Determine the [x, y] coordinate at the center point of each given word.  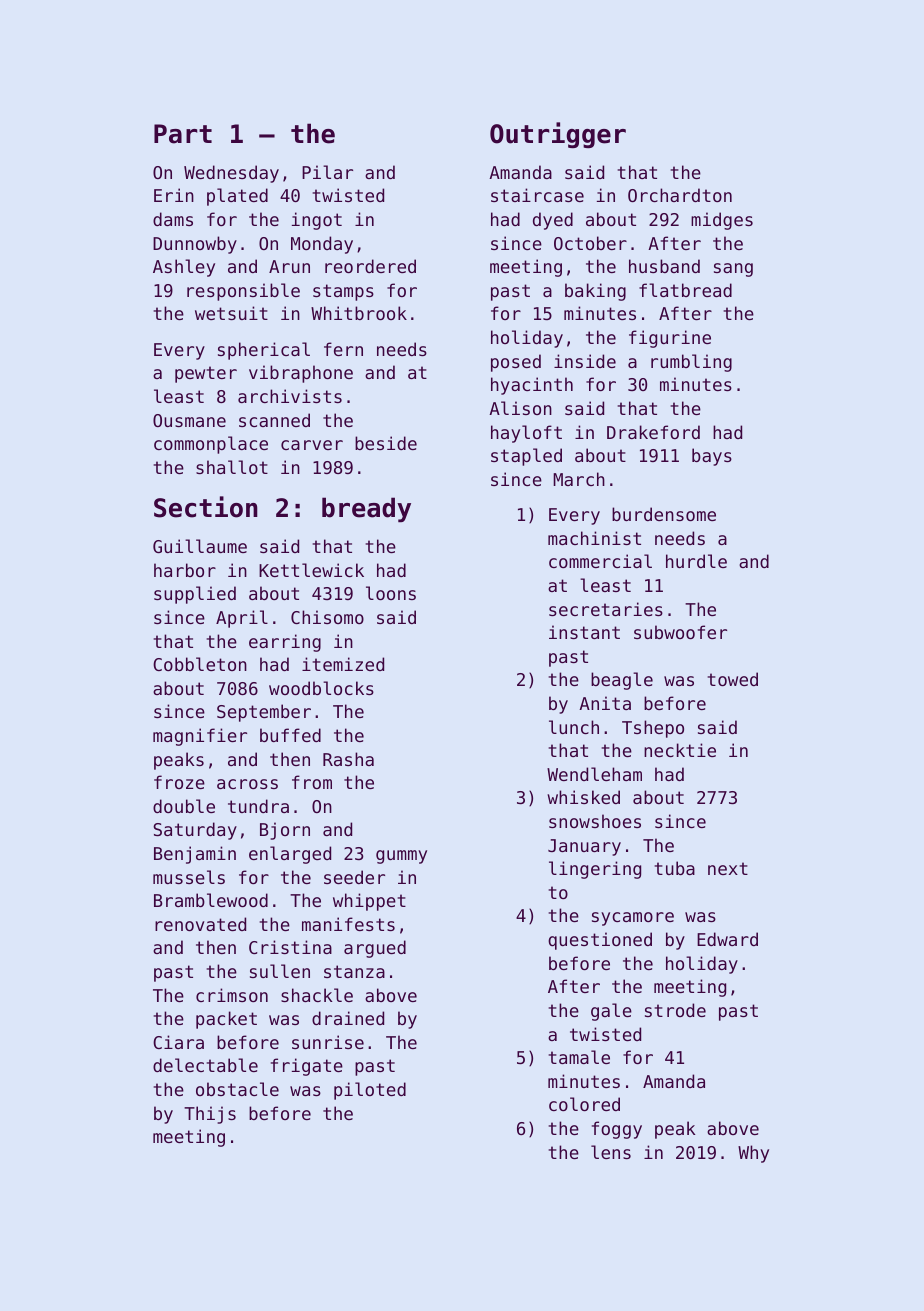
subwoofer [680, 632]
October [590, 243]
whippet [369, 902]
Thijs [210, 1115]
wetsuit [231, 313]
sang [733, 270]
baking [595, 292]
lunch [574, 727]
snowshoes [595, 821]
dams [173, 219]
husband [664, 266]
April [242, 619]
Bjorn [285, 831]
